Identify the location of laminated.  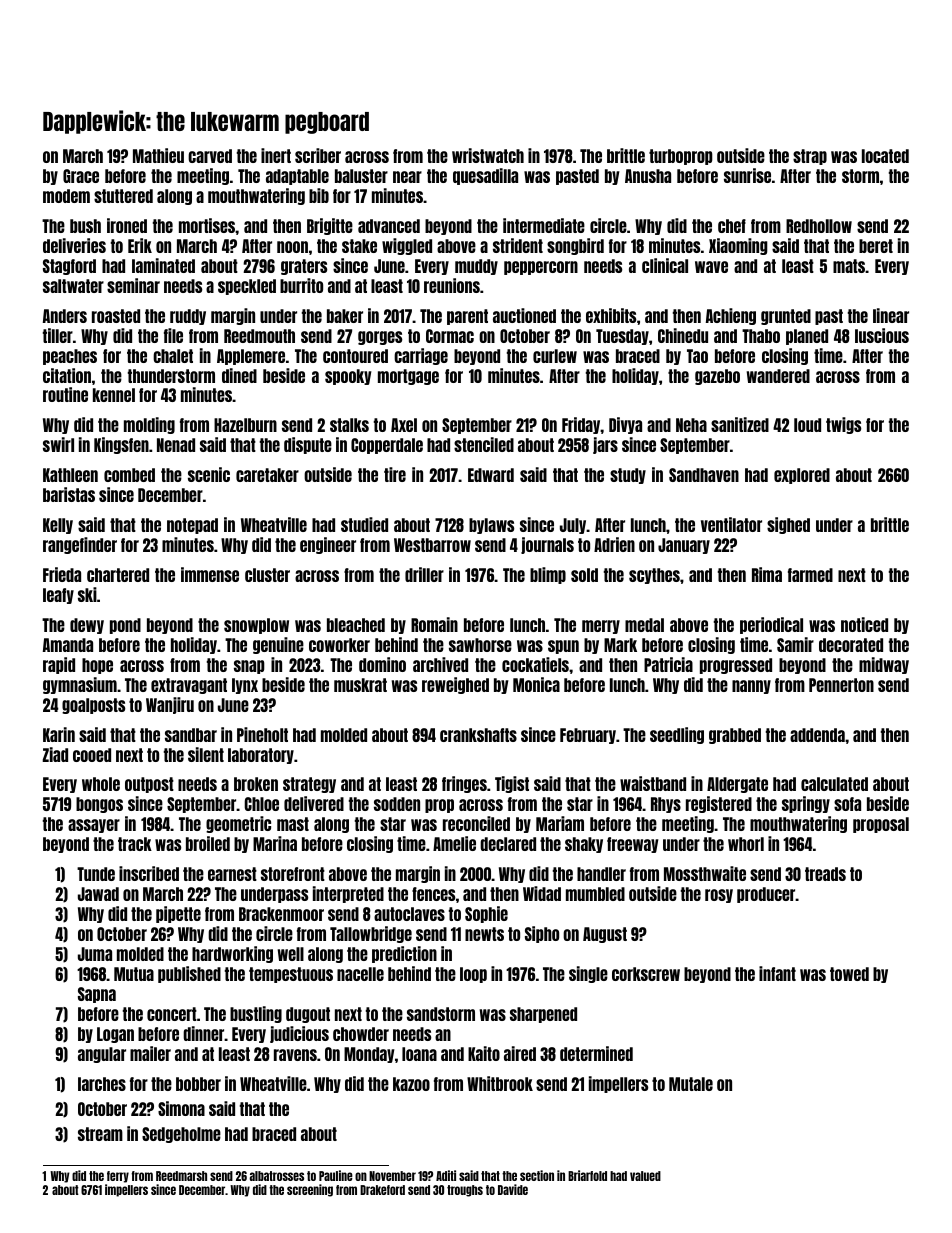
(163, 265).
